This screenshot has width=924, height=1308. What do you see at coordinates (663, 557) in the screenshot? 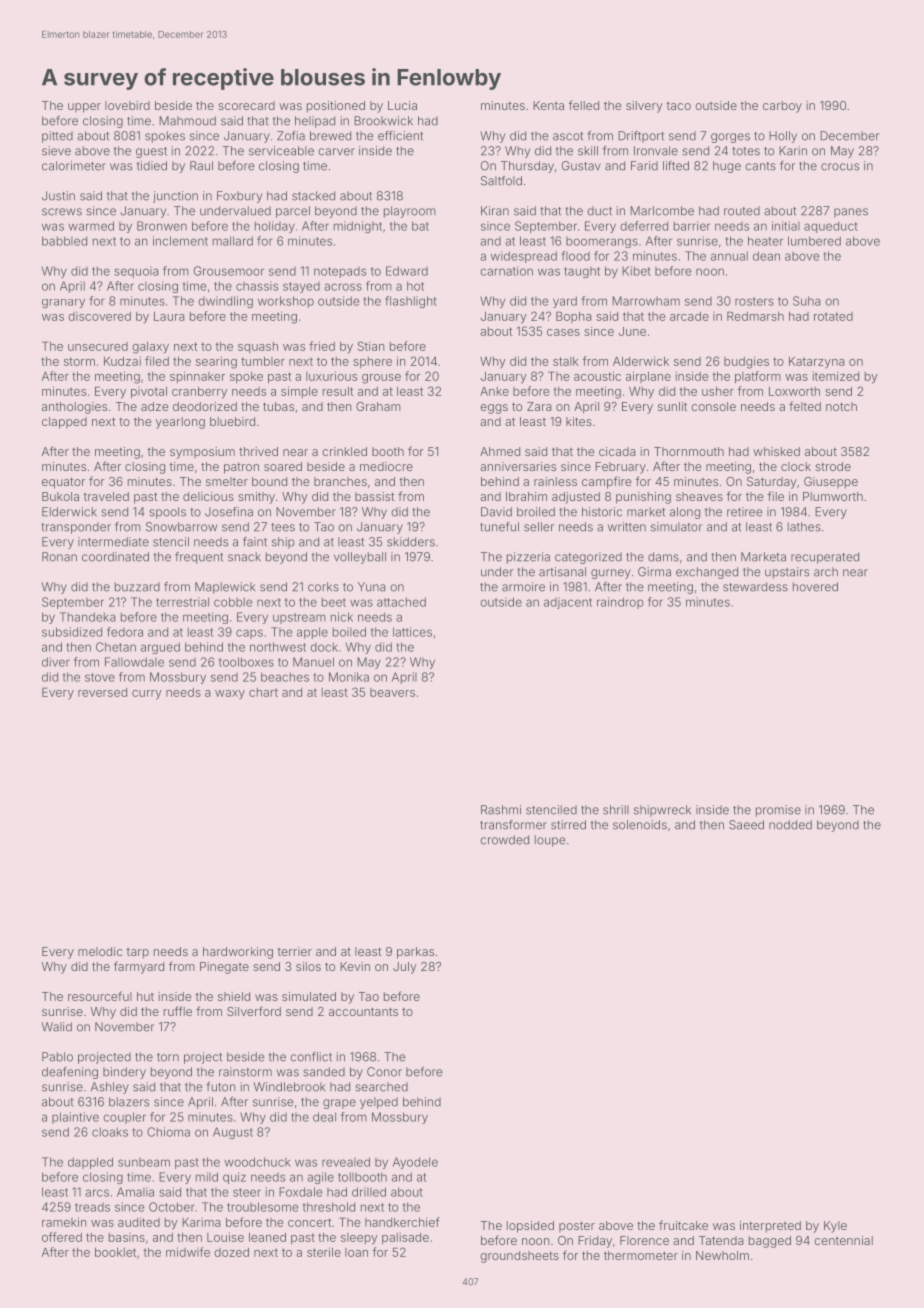
I see `dams` at bounding box center [663, 557].
